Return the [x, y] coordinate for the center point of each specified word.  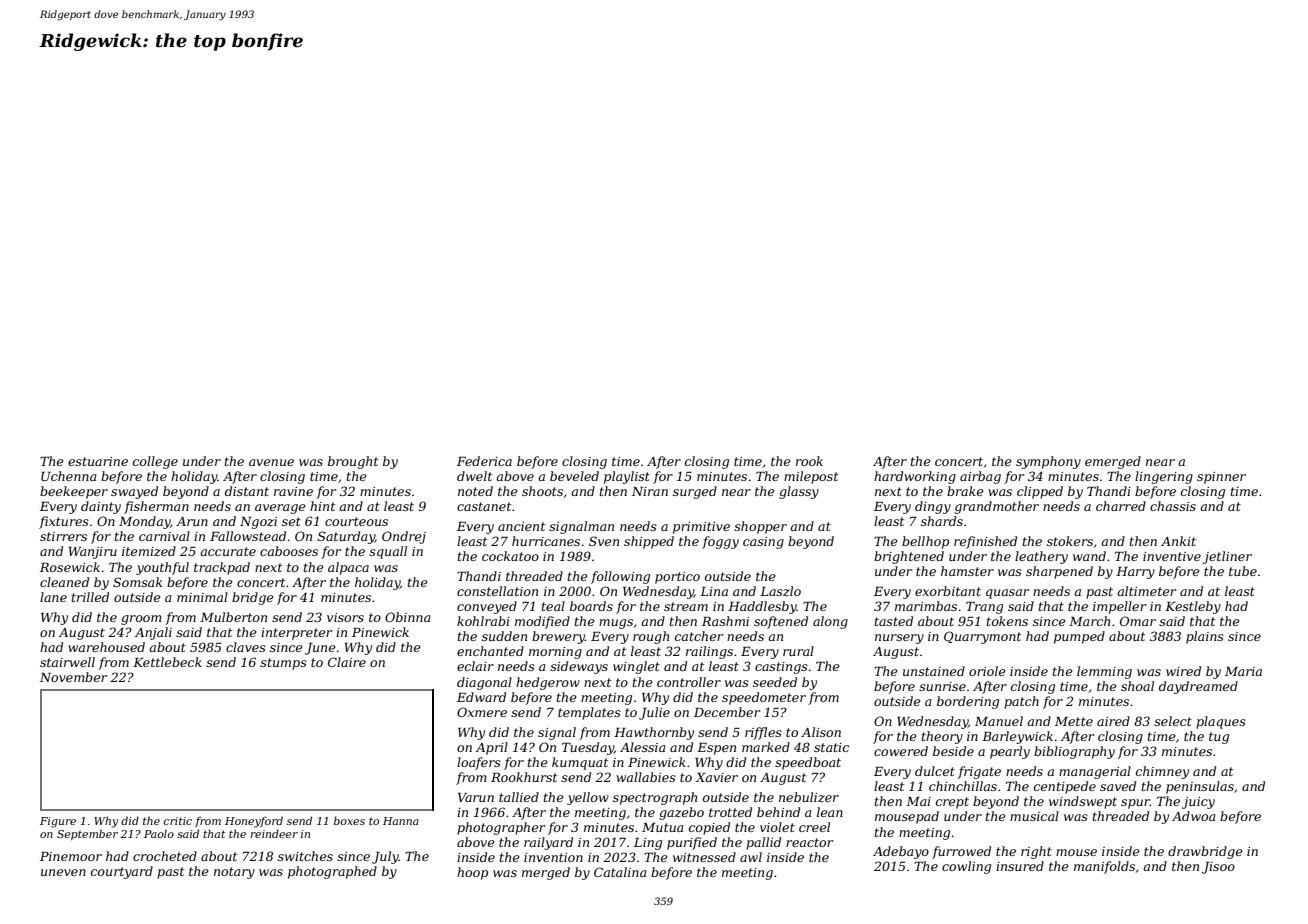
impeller [1119, 607]
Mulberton [233, 617]
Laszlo [780, 591]
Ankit [1178, 541]
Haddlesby [762, 607]
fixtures [64, 522]
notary [234, 873]
